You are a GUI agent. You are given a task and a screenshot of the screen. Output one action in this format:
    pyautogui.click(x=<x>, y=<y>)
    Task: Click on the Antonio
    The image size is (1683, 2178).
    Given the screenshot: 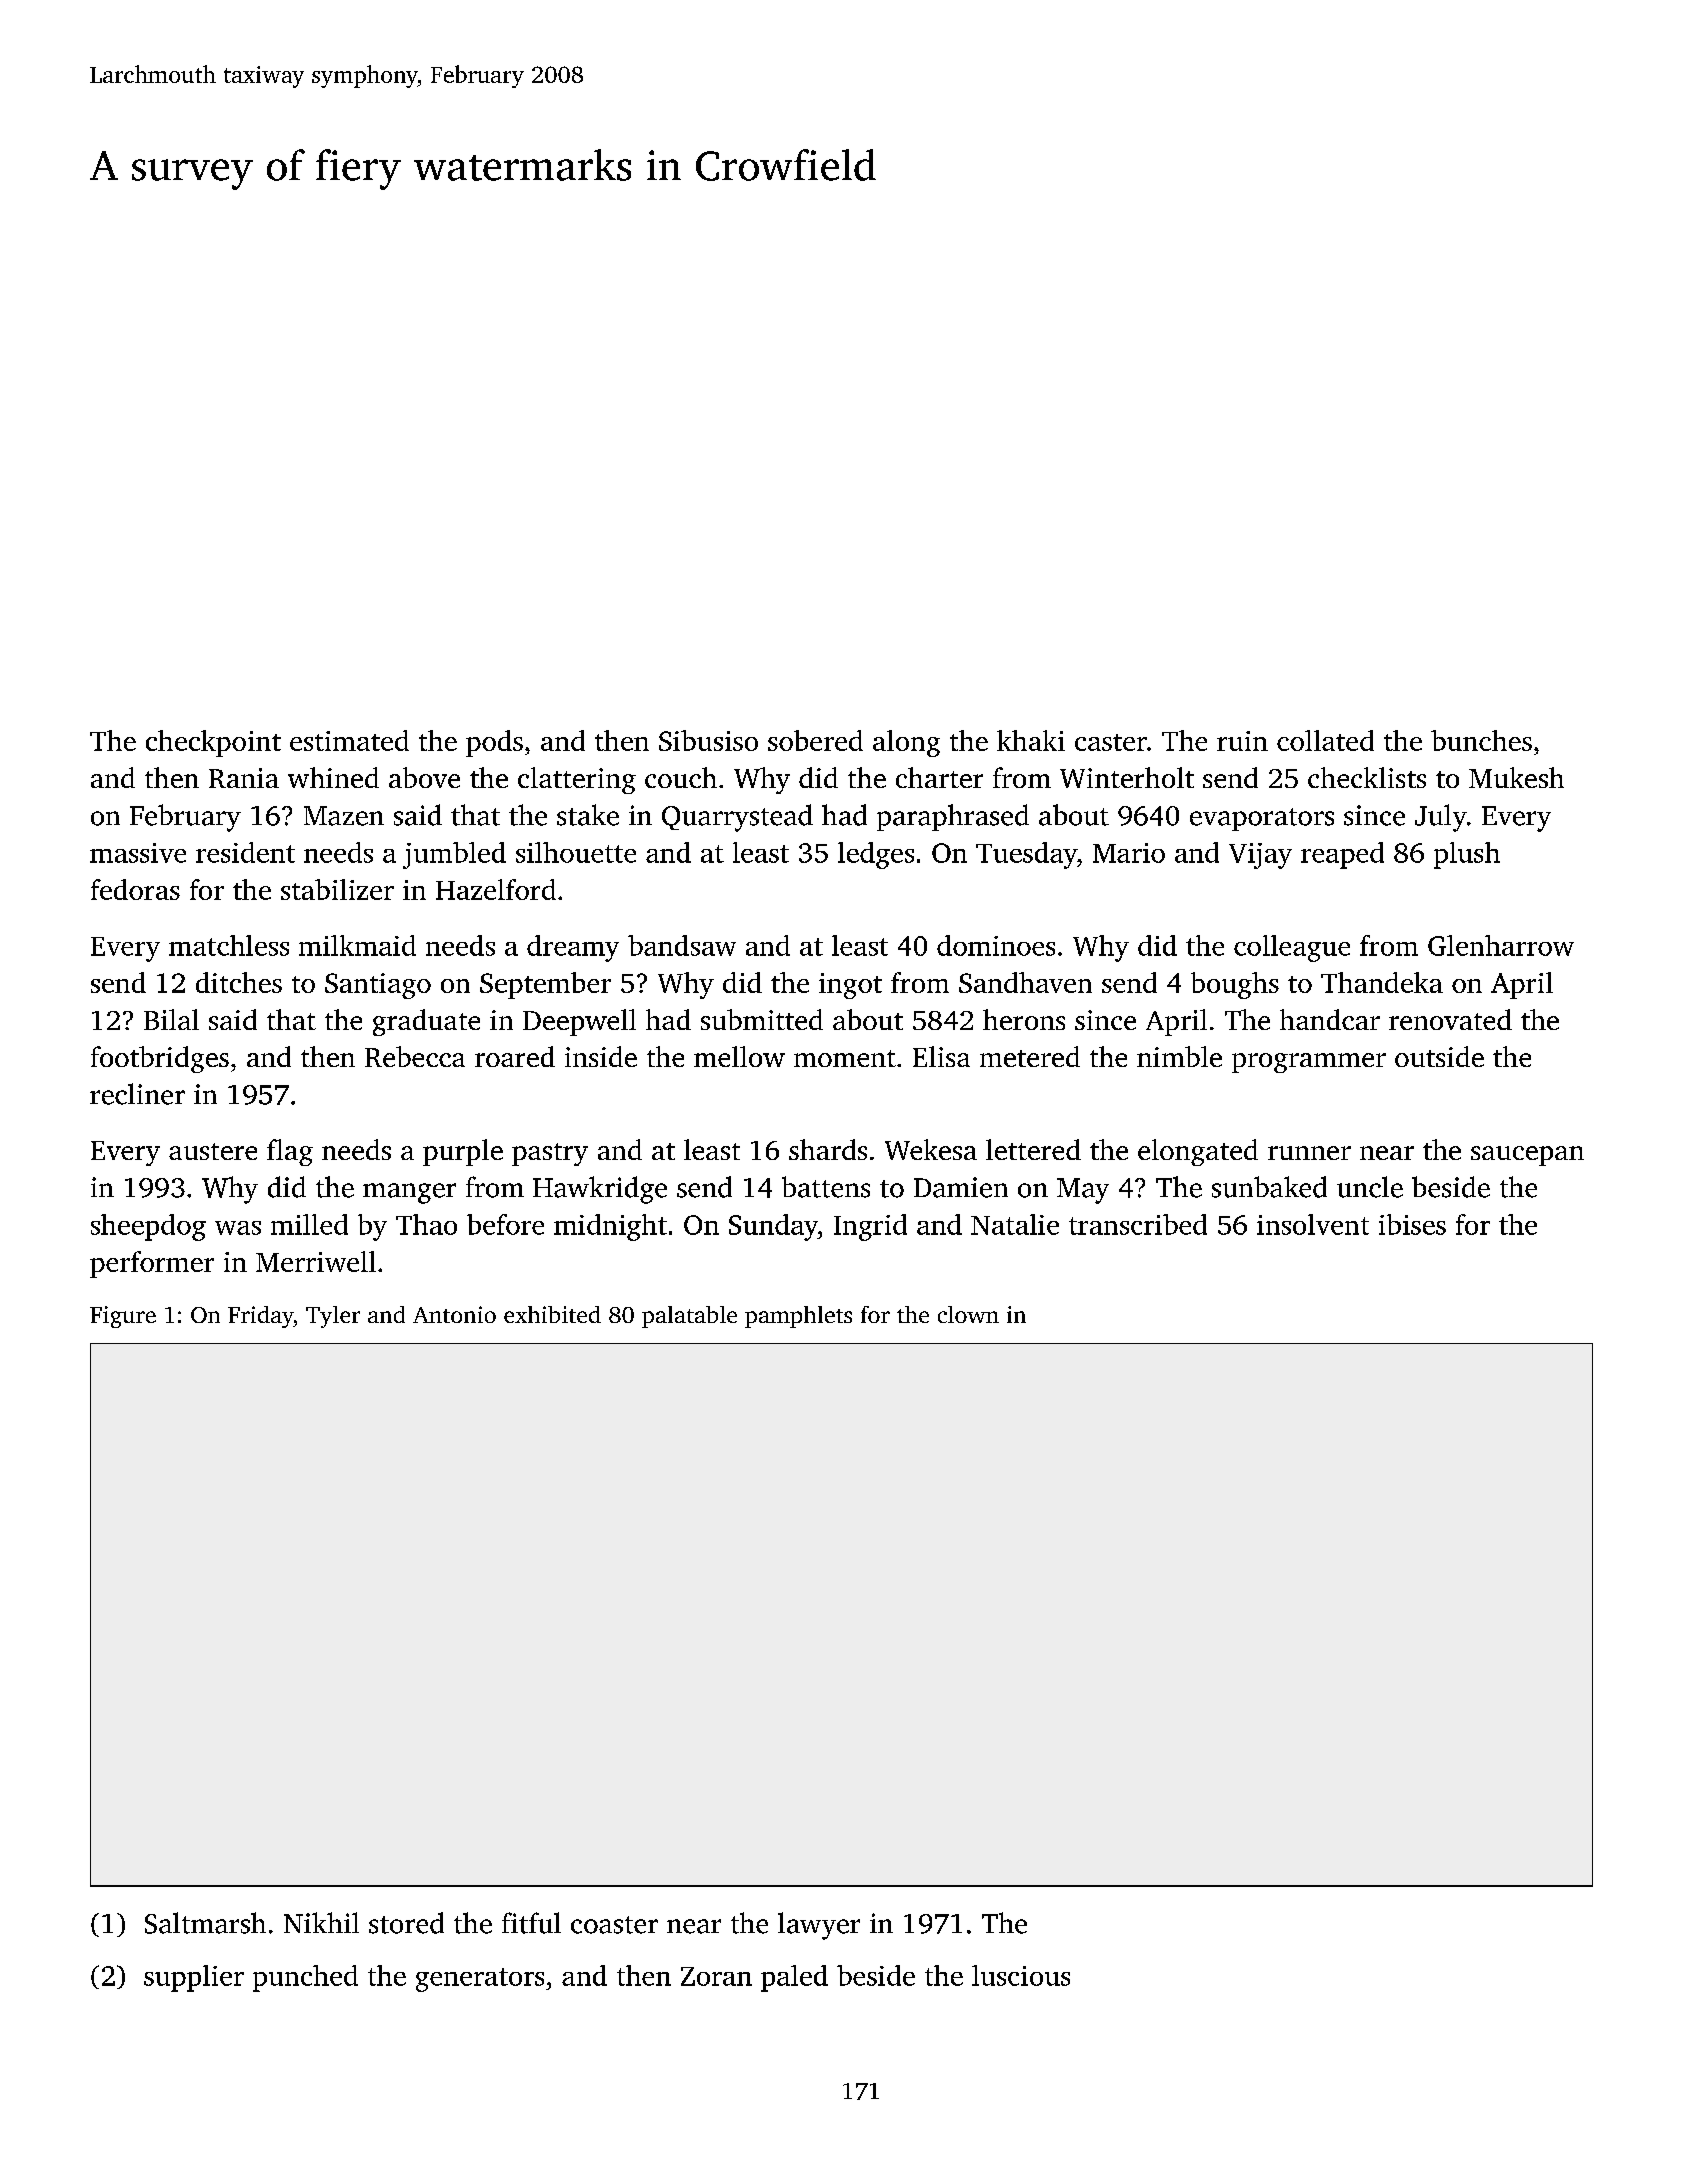 What is the action you would take?
    pyautogui.click(x=454, y=1314)
